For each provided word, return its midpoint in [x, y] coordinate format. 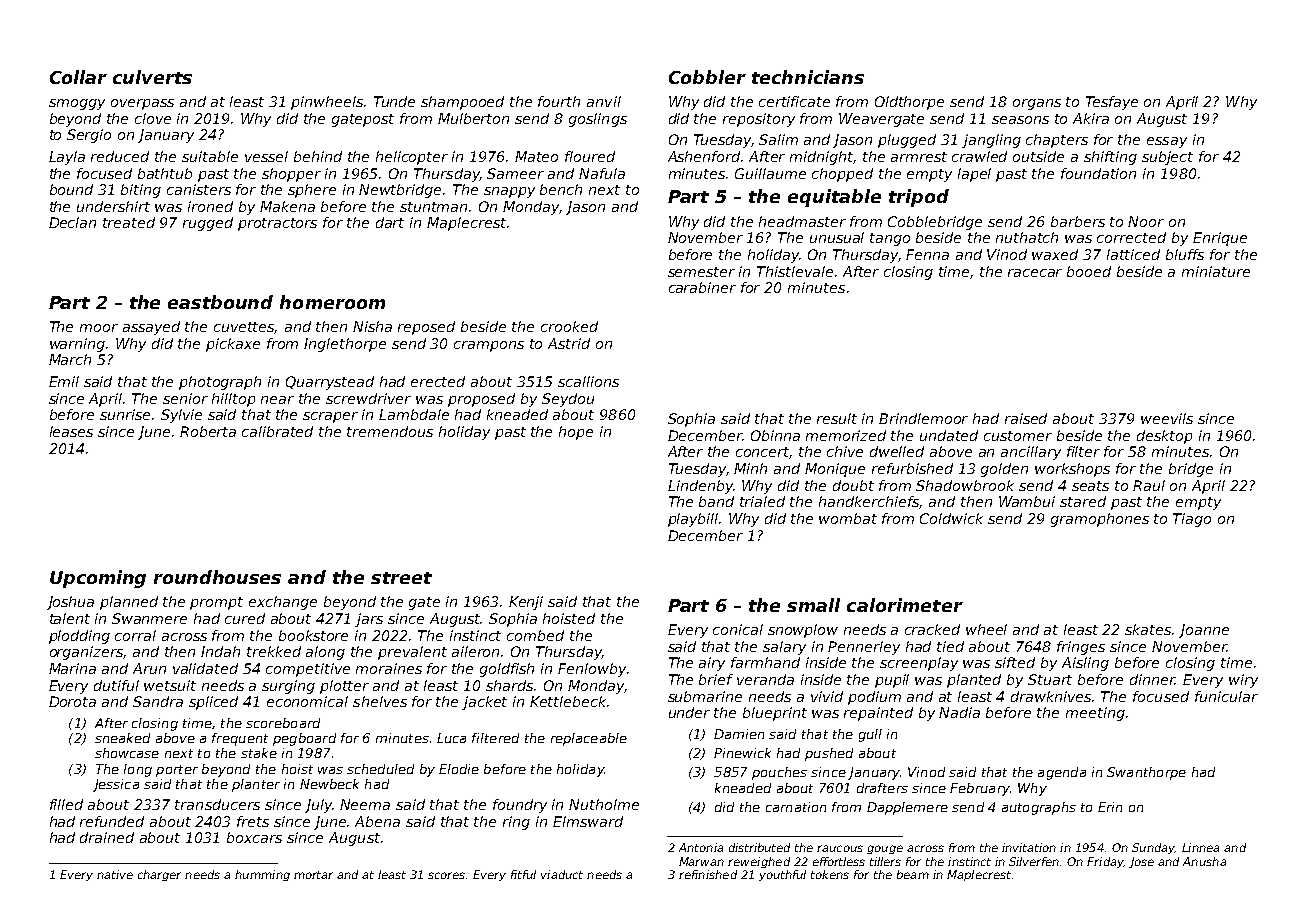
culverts [152, 77]
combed [535, 635]
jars [369, 620]
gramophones [1100, 520]
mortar [313, 875]
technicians [808, 77]
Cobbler [707, 77]
